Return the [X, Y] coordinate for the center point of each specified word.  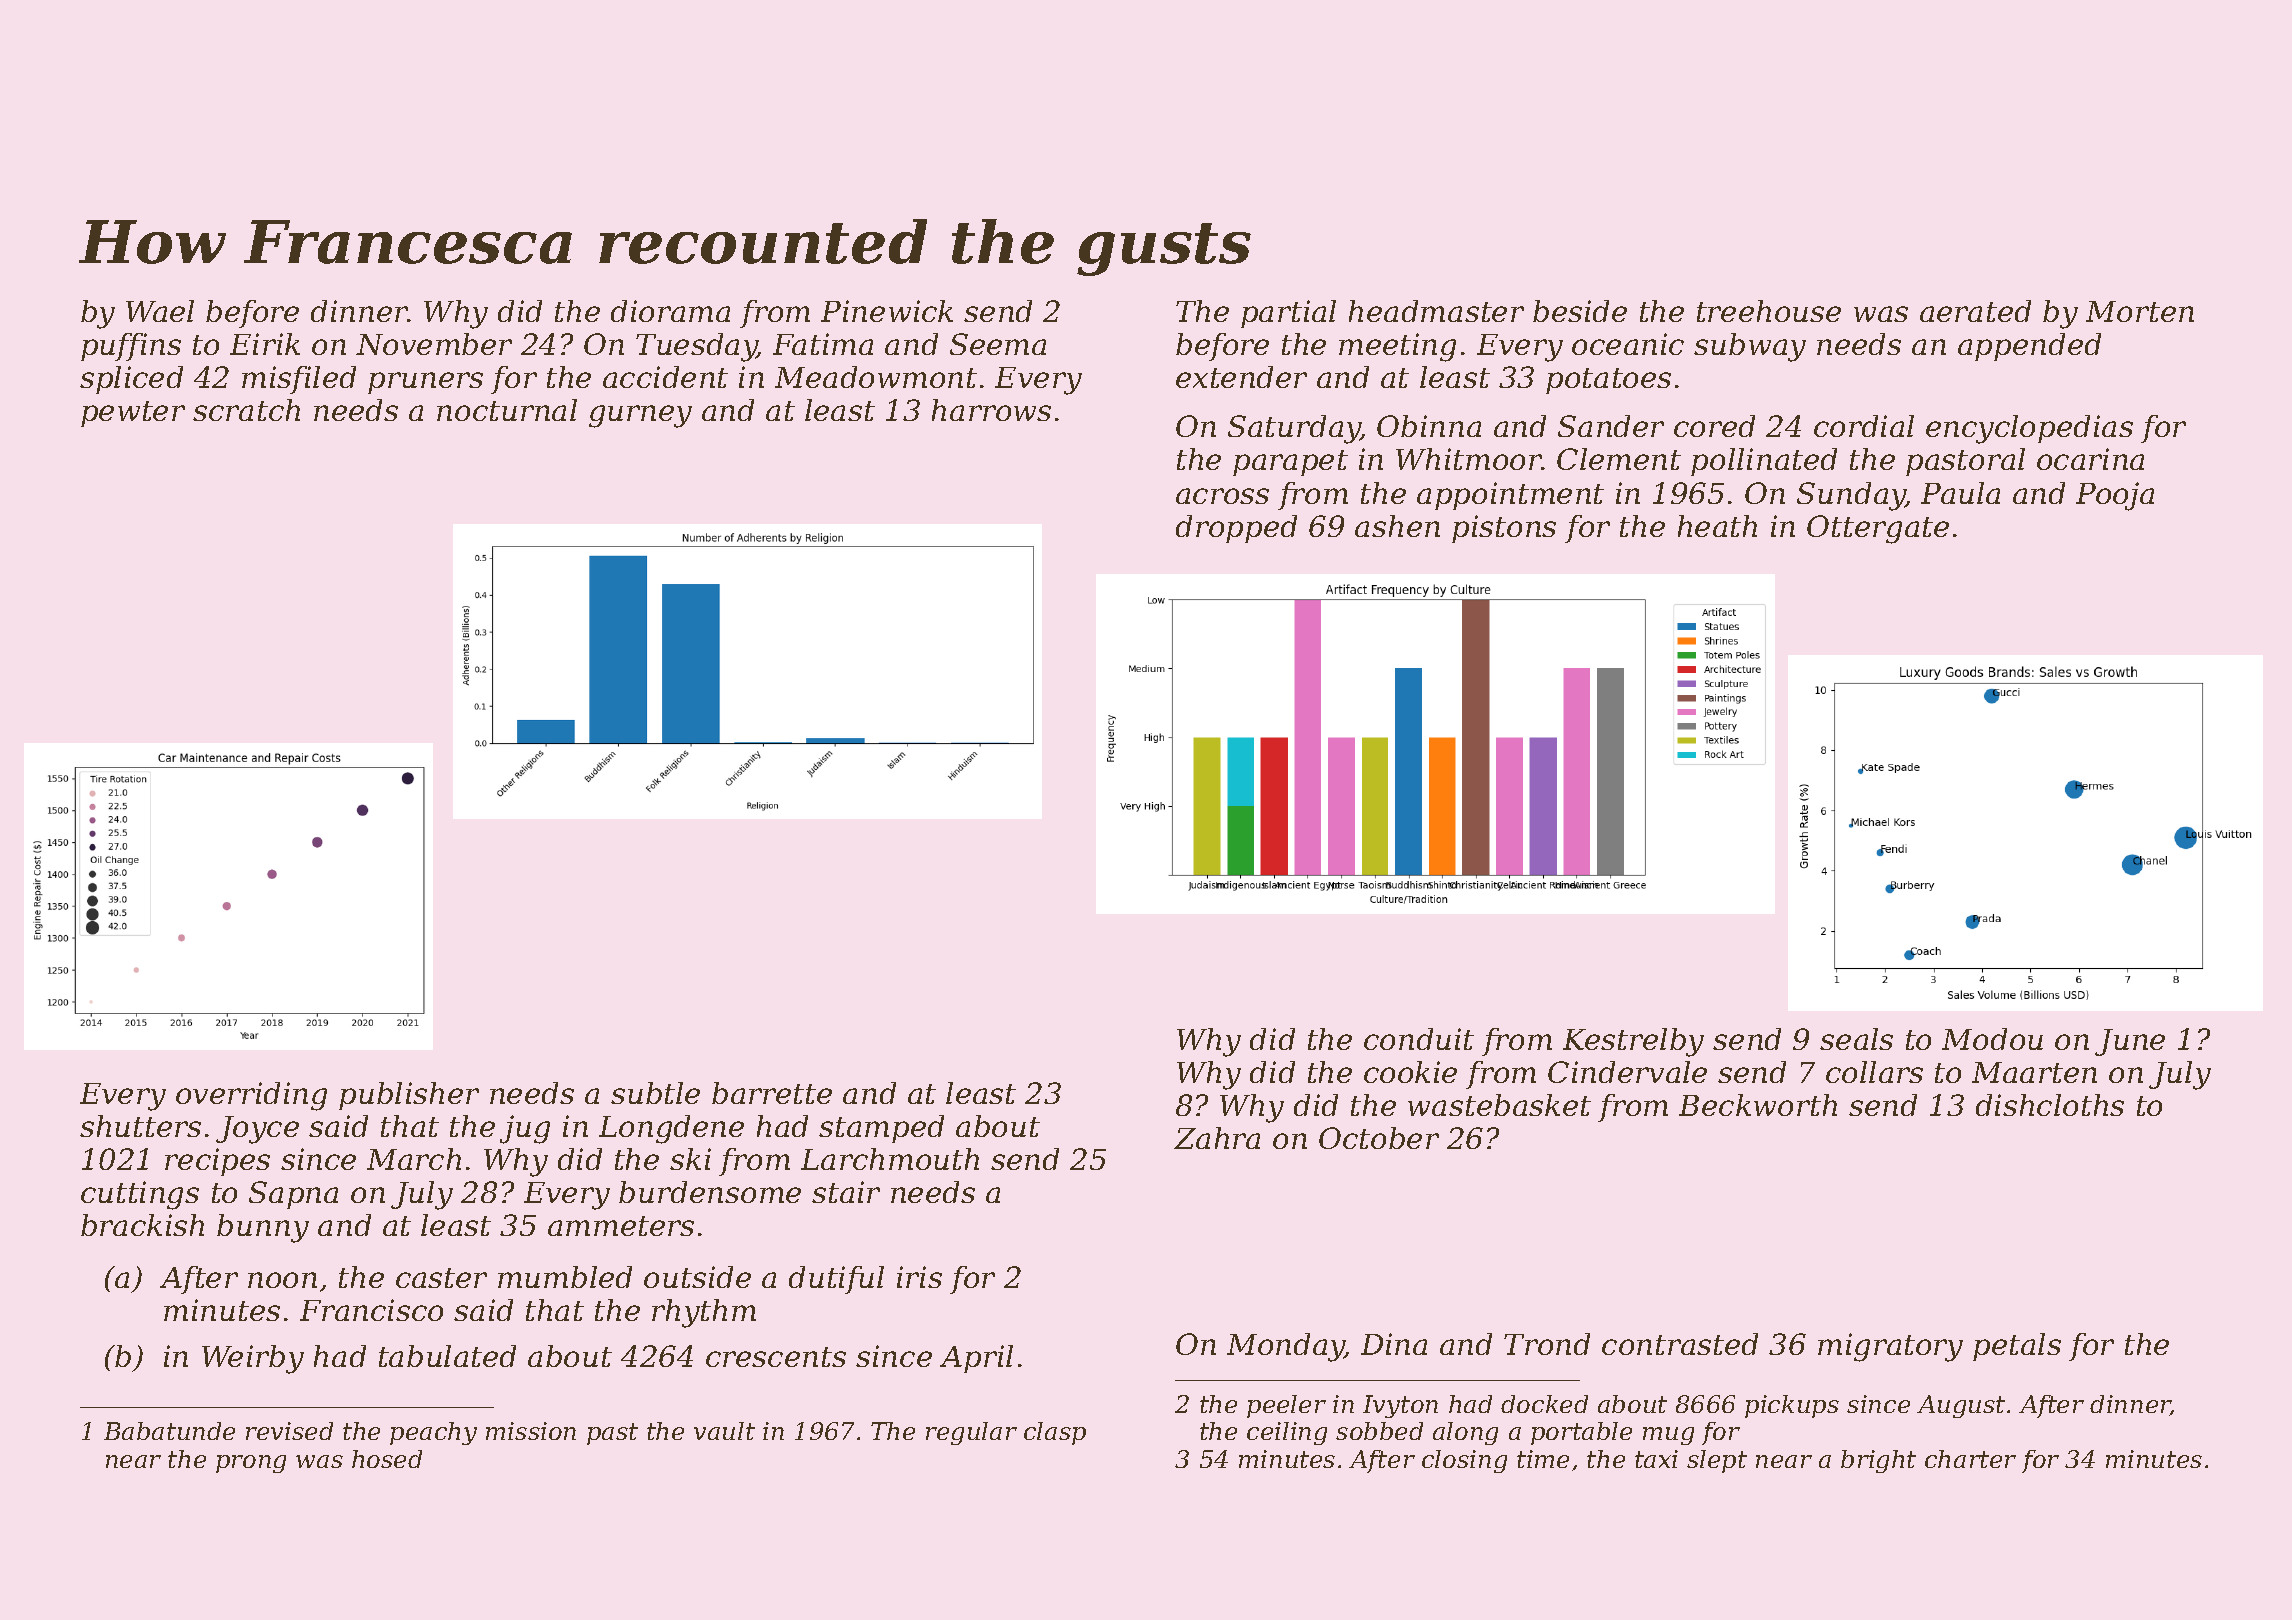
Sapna [293, 1195]
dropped [1236, 529]
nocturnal [507, 410]
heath [1717, 526]
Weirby [253, 1359]
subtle [655, 1093]
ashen [1397, 526]
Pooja [2115, 496]
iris [919, 1277]
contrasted [1680, 1344]
